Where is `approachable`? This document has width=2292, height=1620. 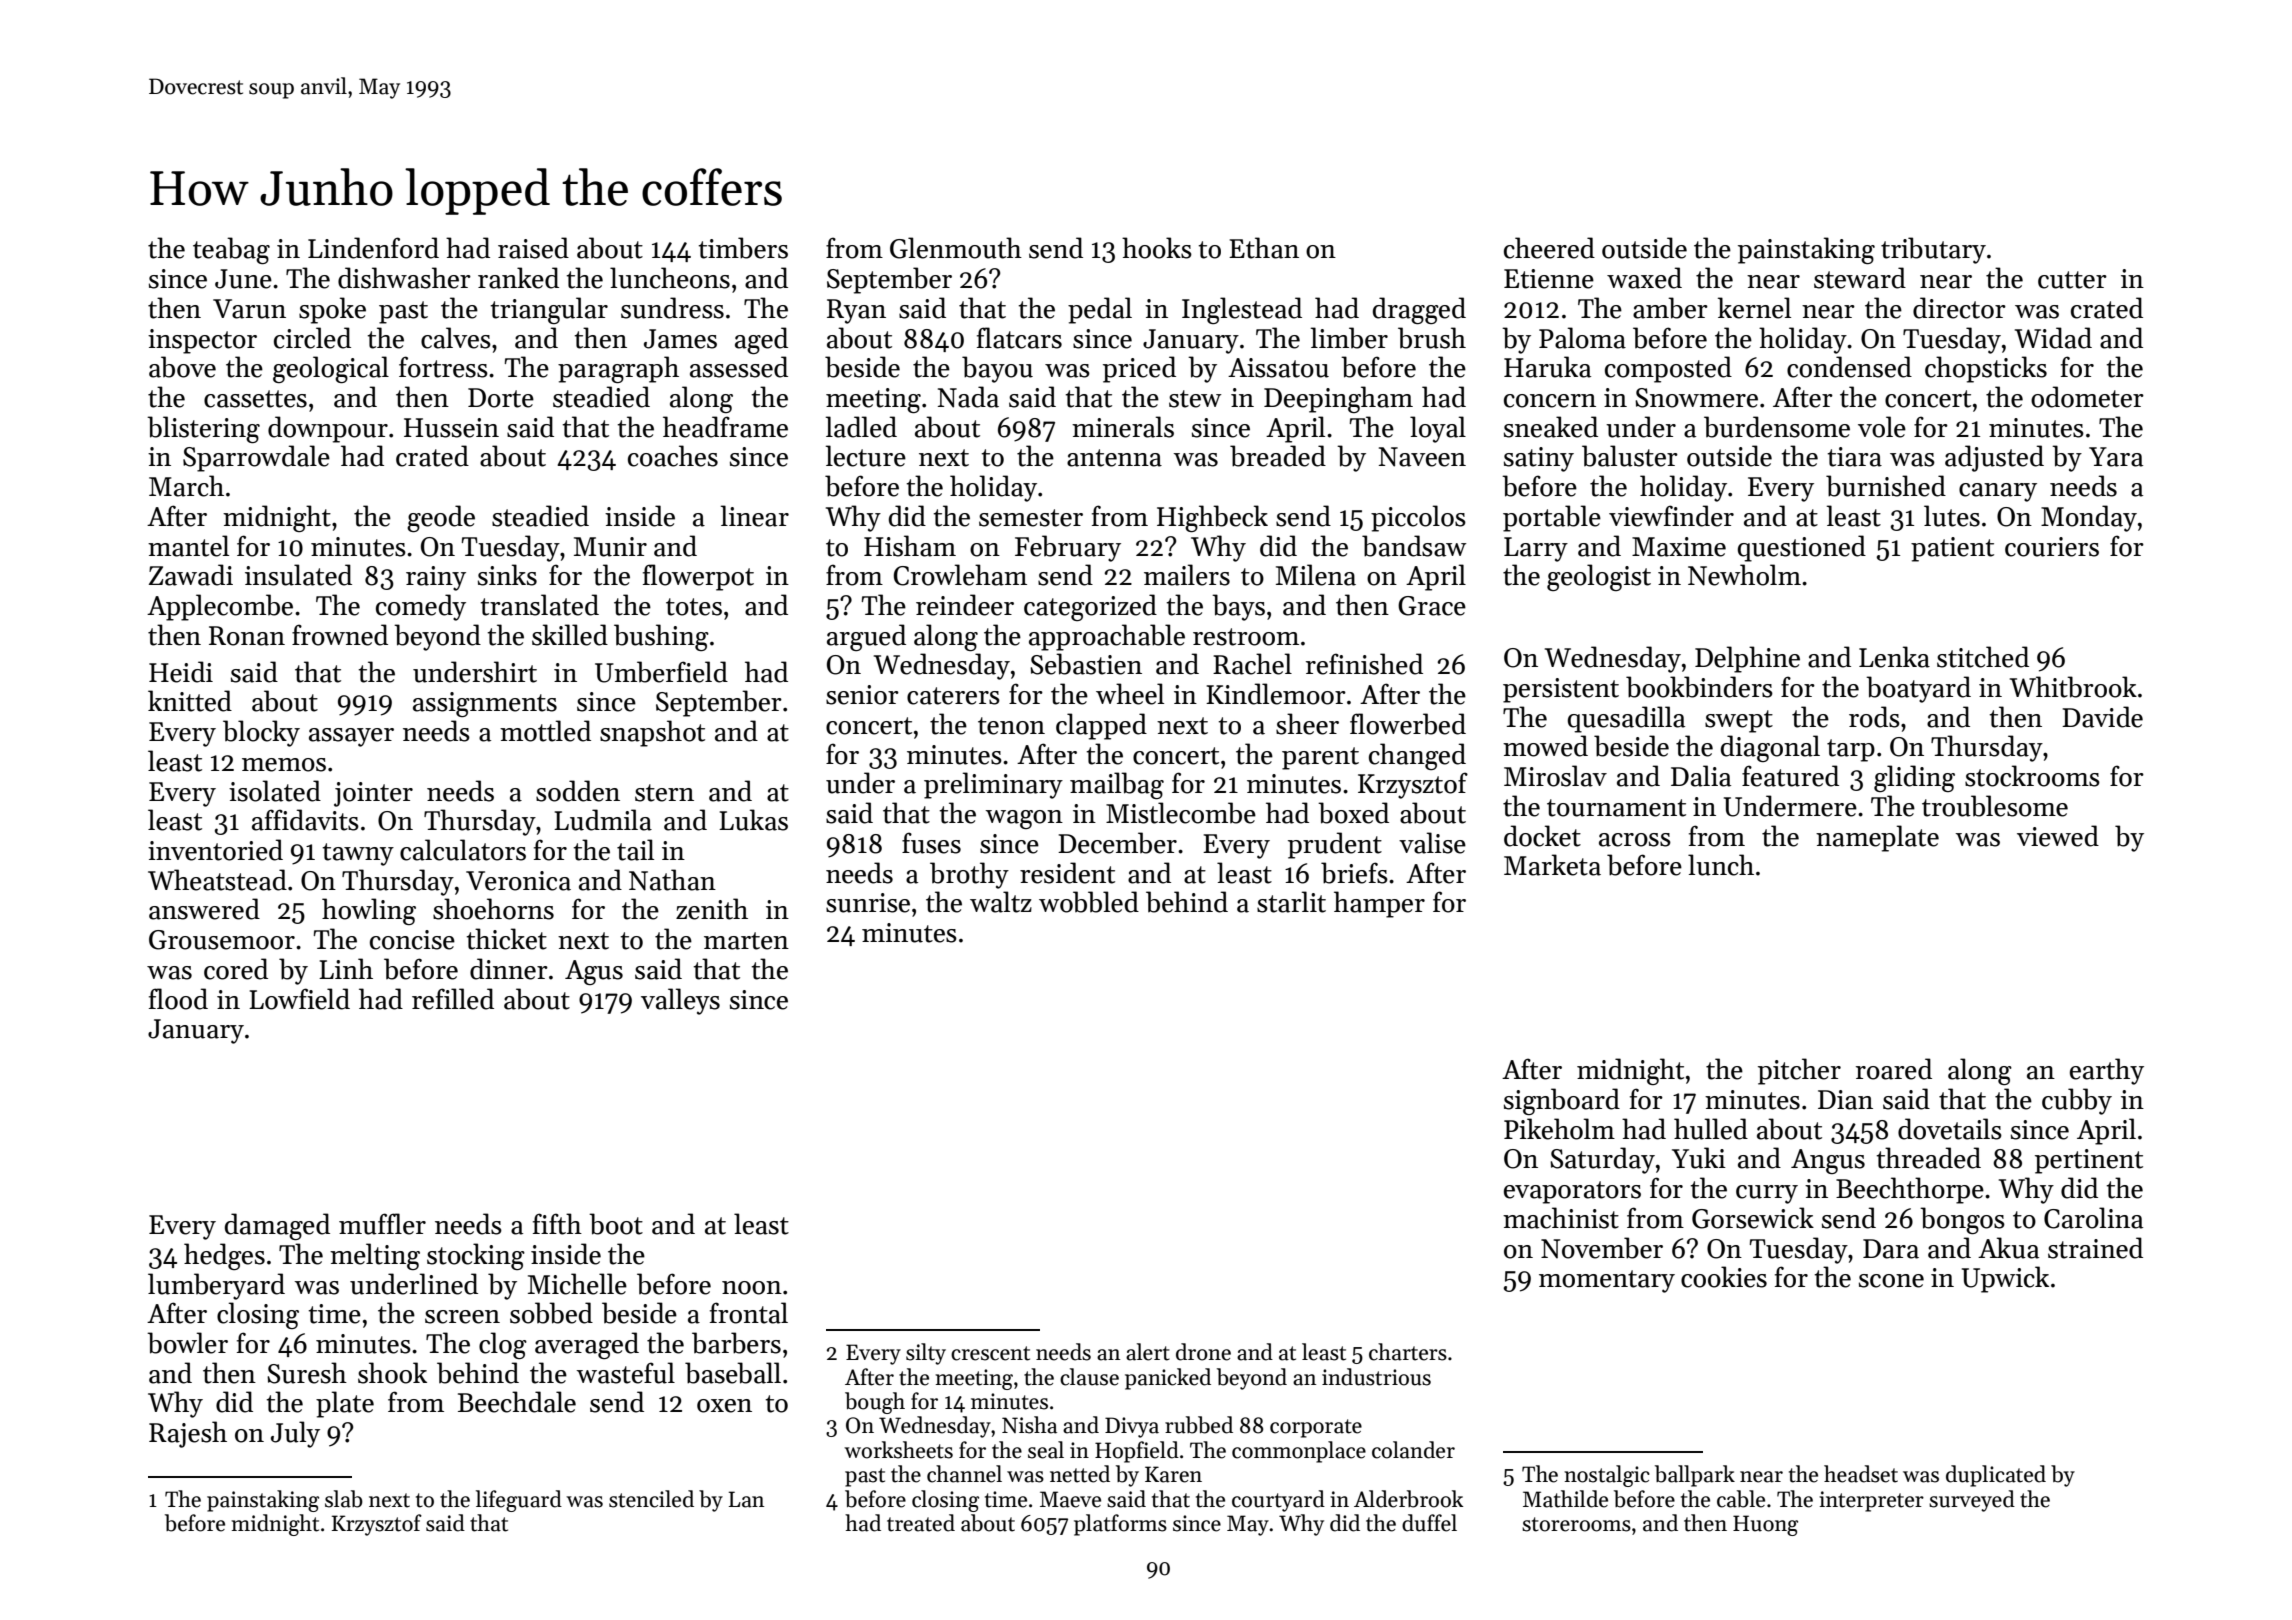 approachable is located at coordinates (1107, 637).
